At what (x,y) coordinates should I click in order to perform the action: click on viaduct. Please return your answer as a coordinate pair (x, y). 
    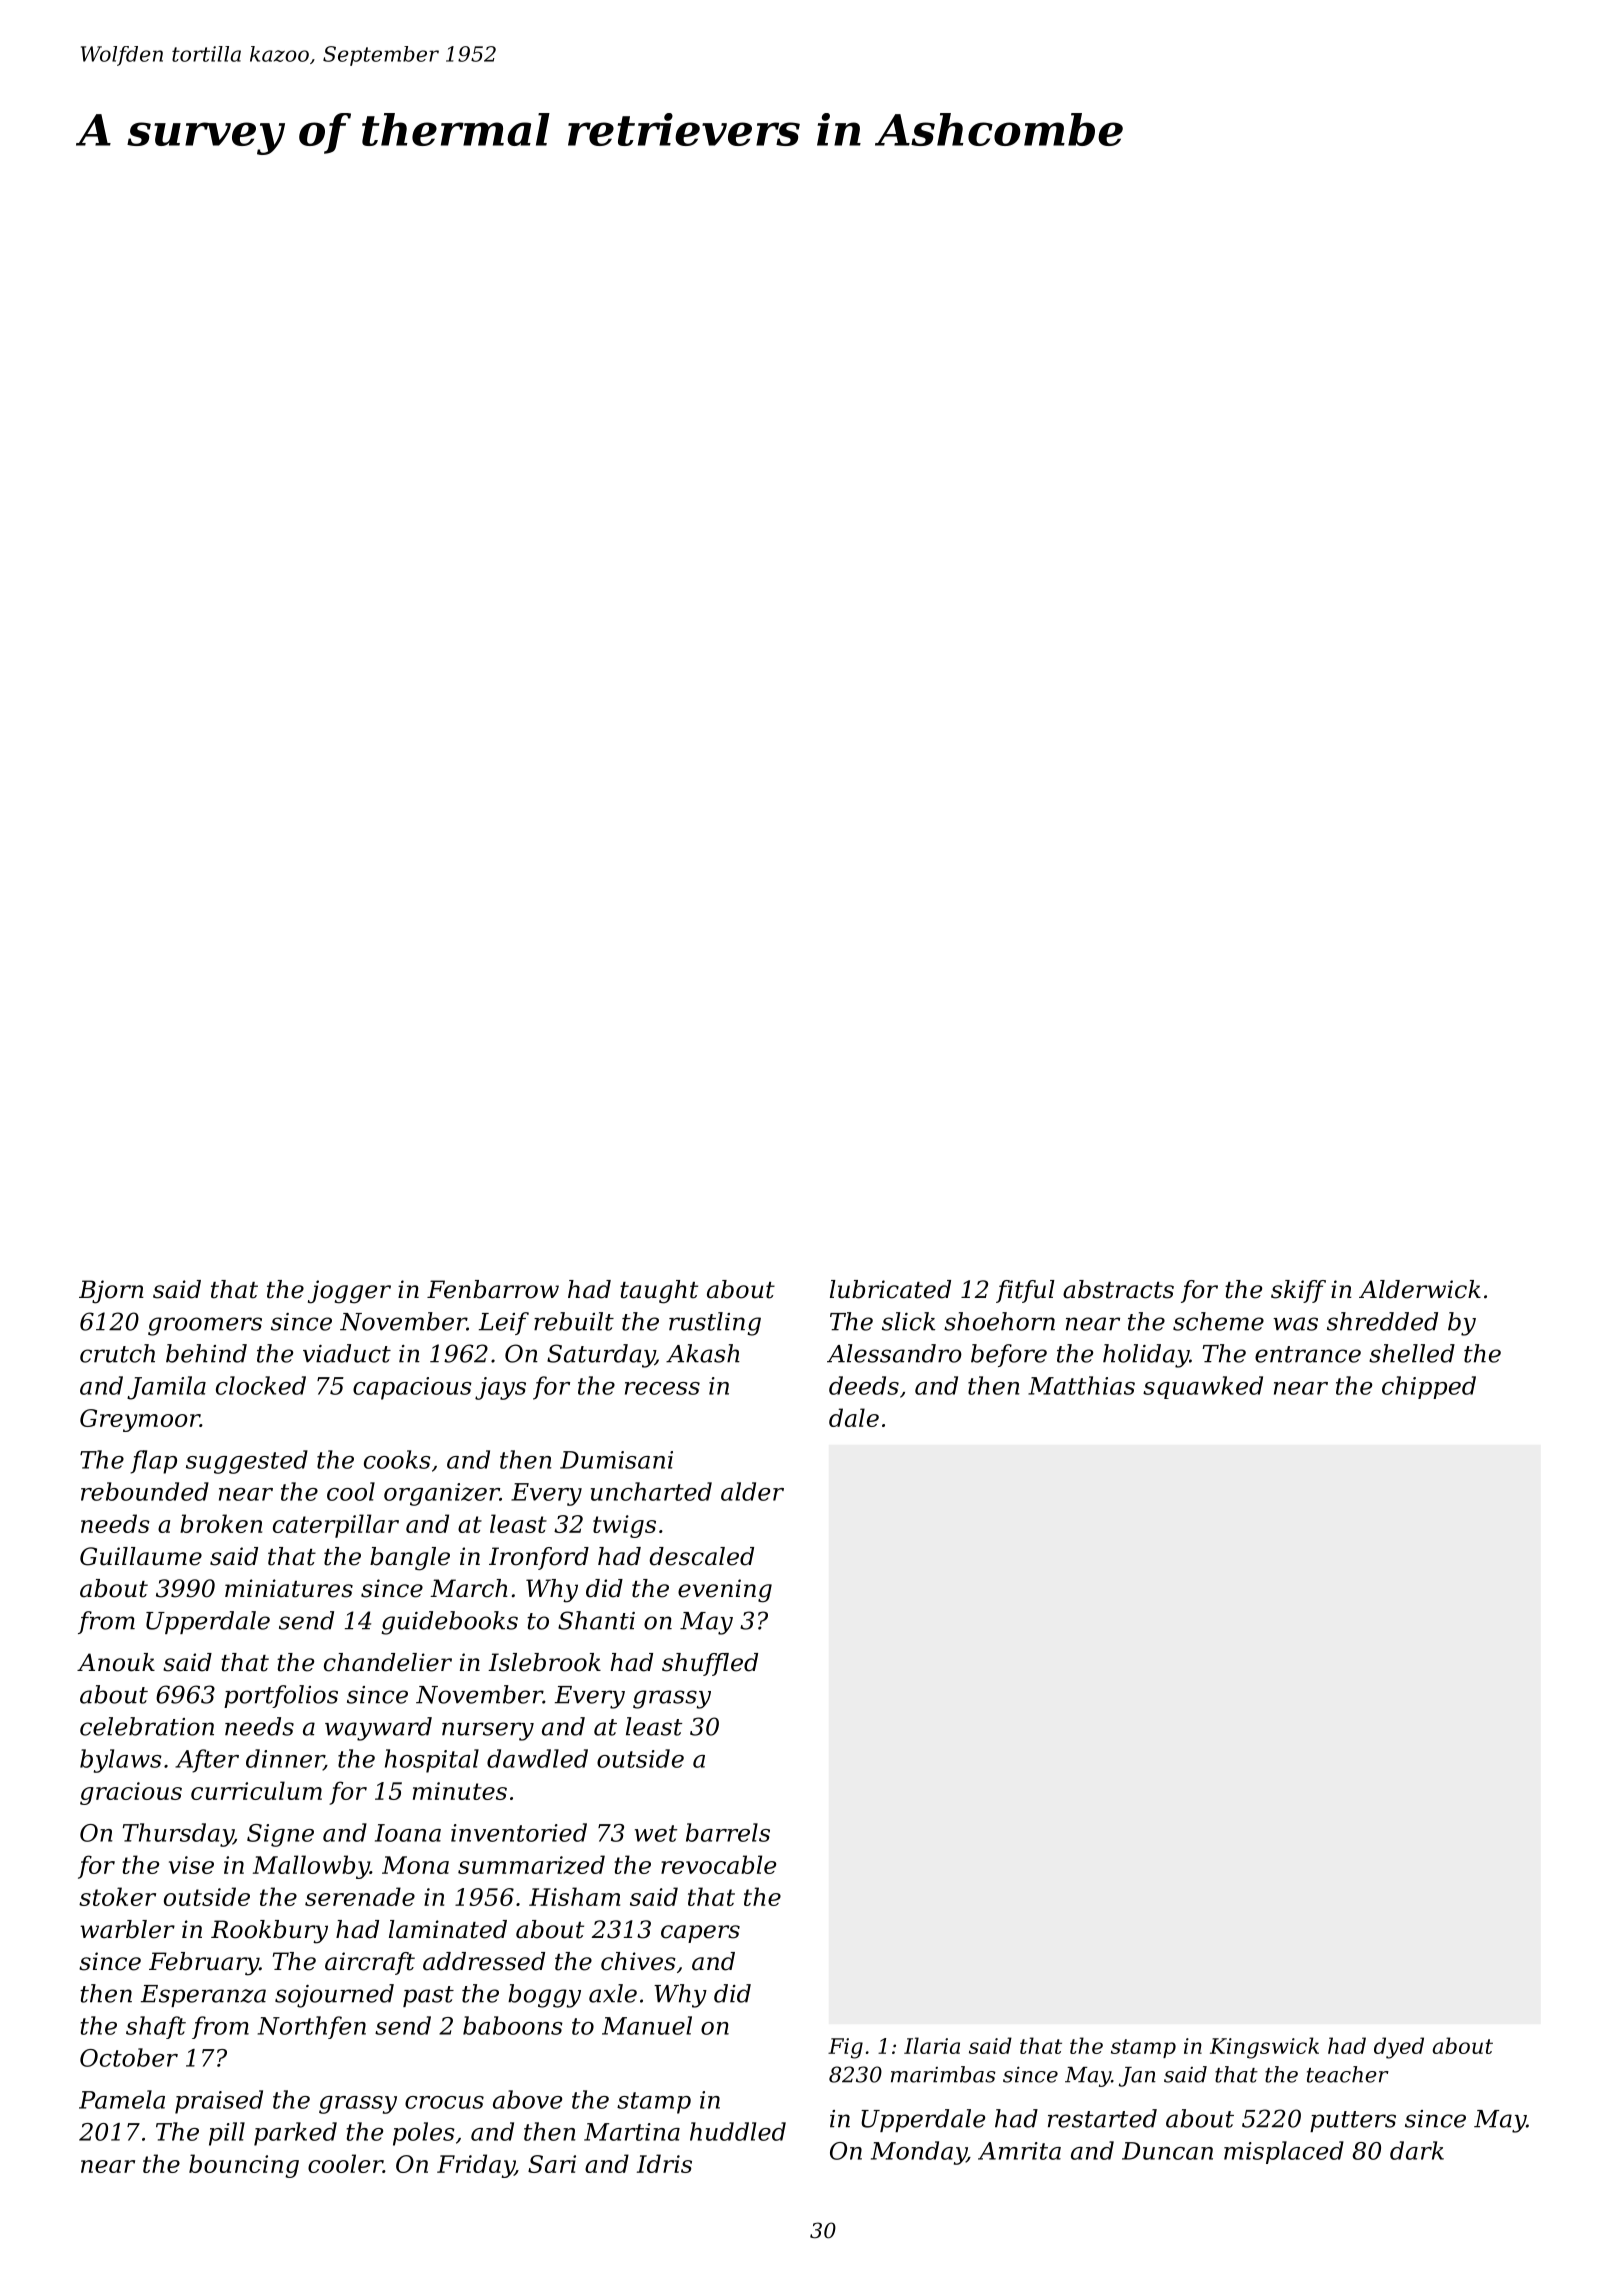
    Looking at the image, I should click on (347, 1353).
